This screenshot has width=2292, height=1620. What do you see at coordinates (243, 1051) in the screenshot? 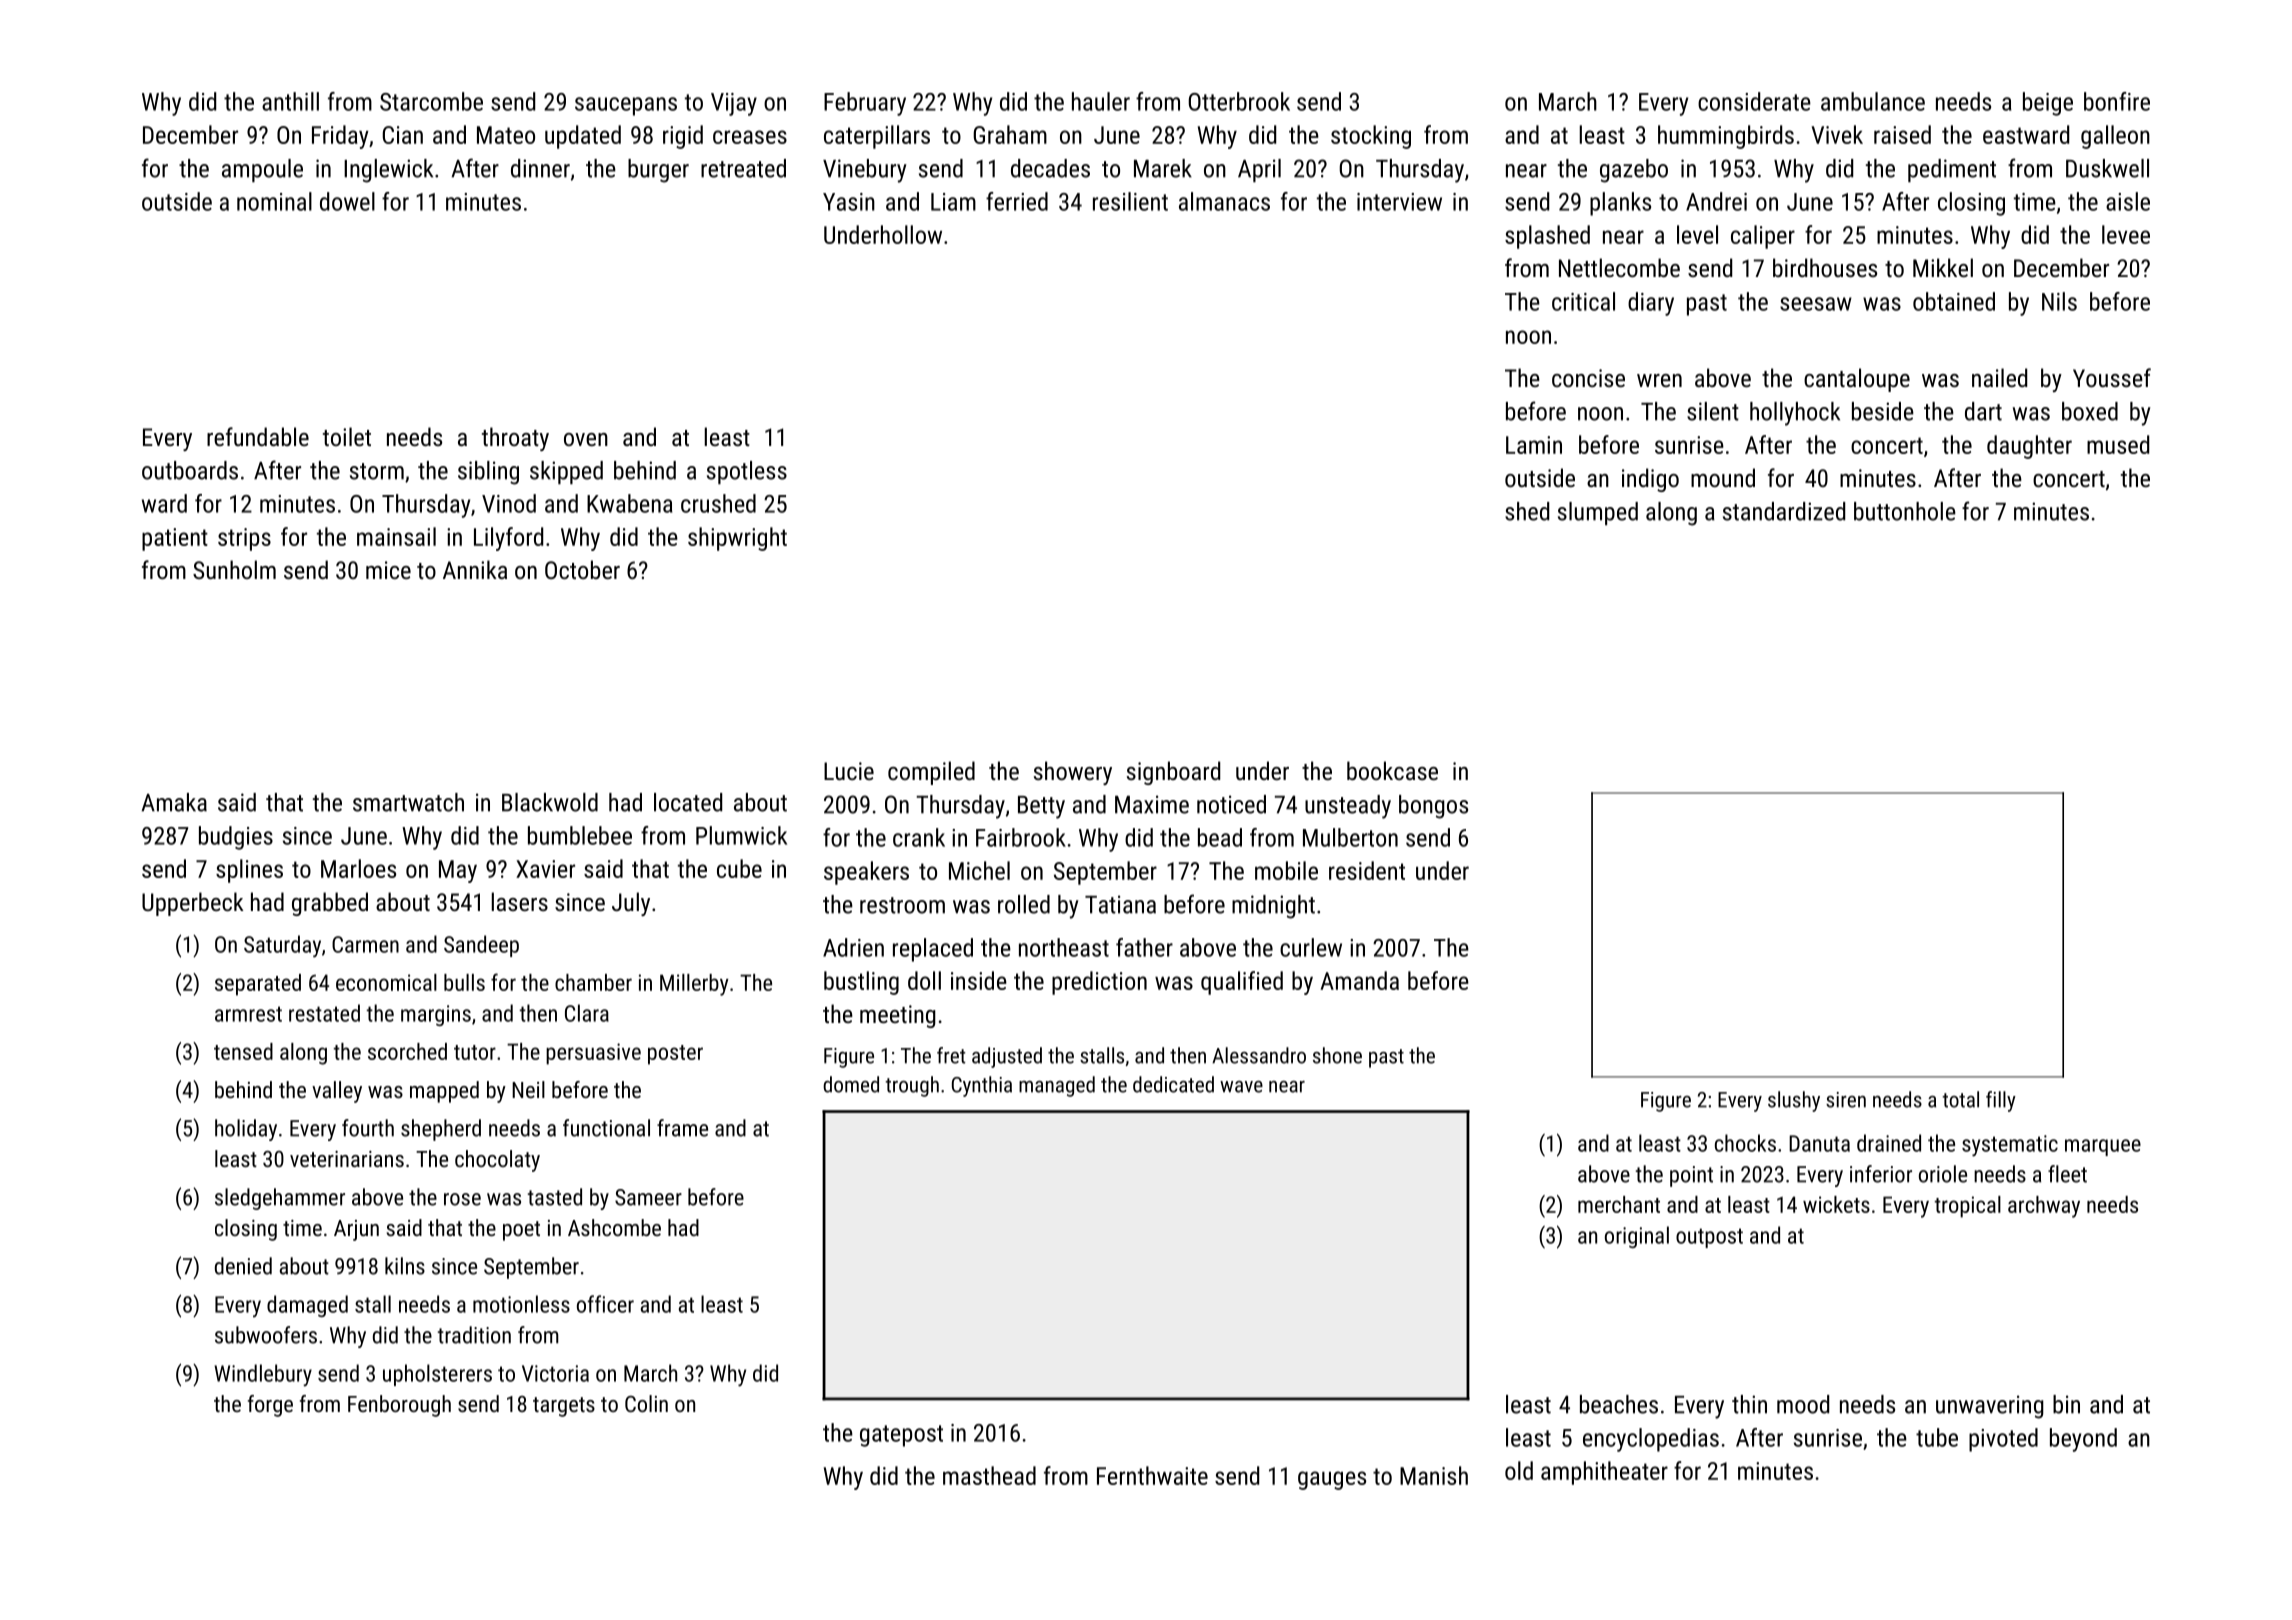
I see `tensed` at bounding box center [243, 1051].
